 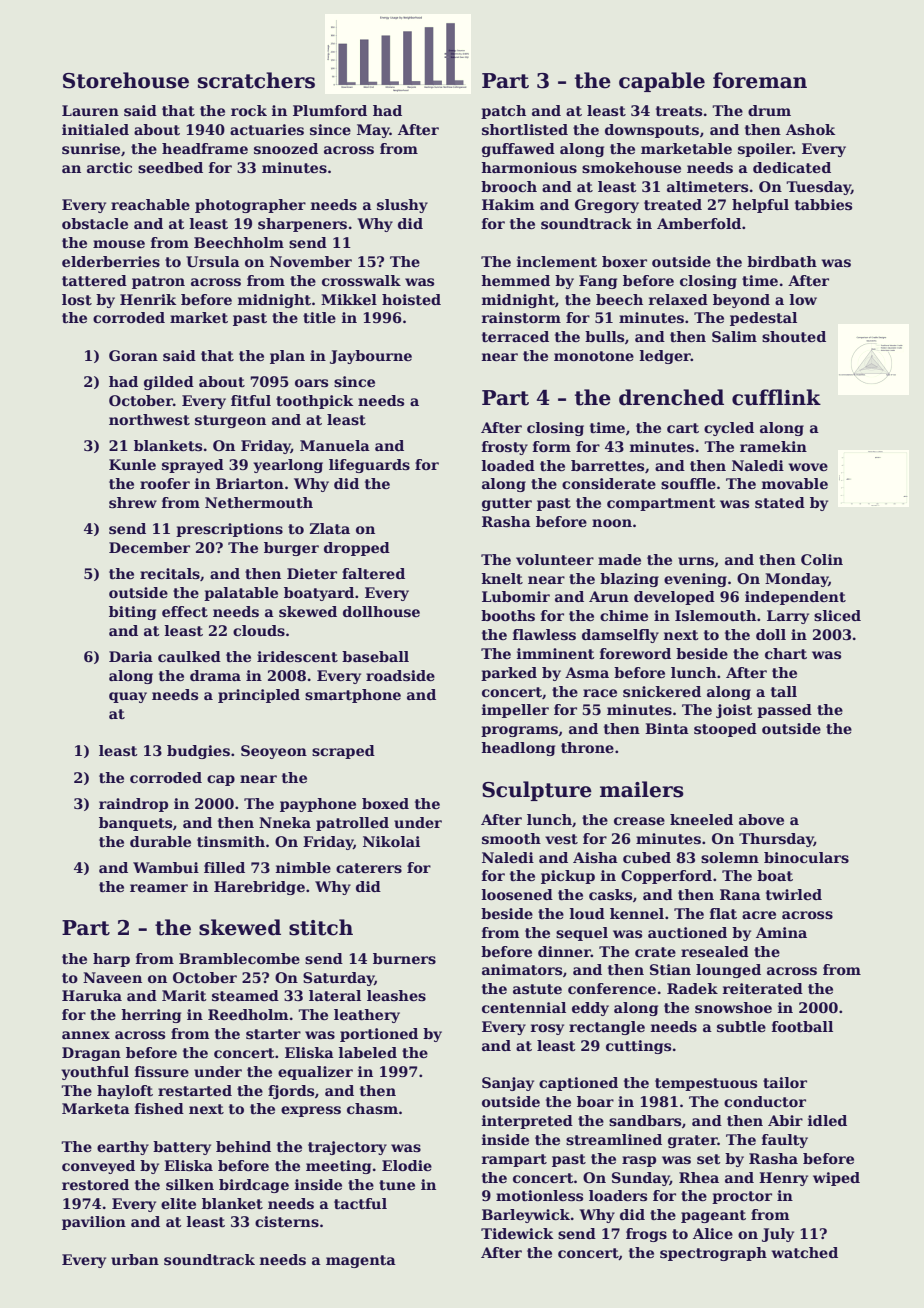 What do you see at coordinates (135, 1259) in the document?
I see `urban` at bounding box center [135, 1259].
